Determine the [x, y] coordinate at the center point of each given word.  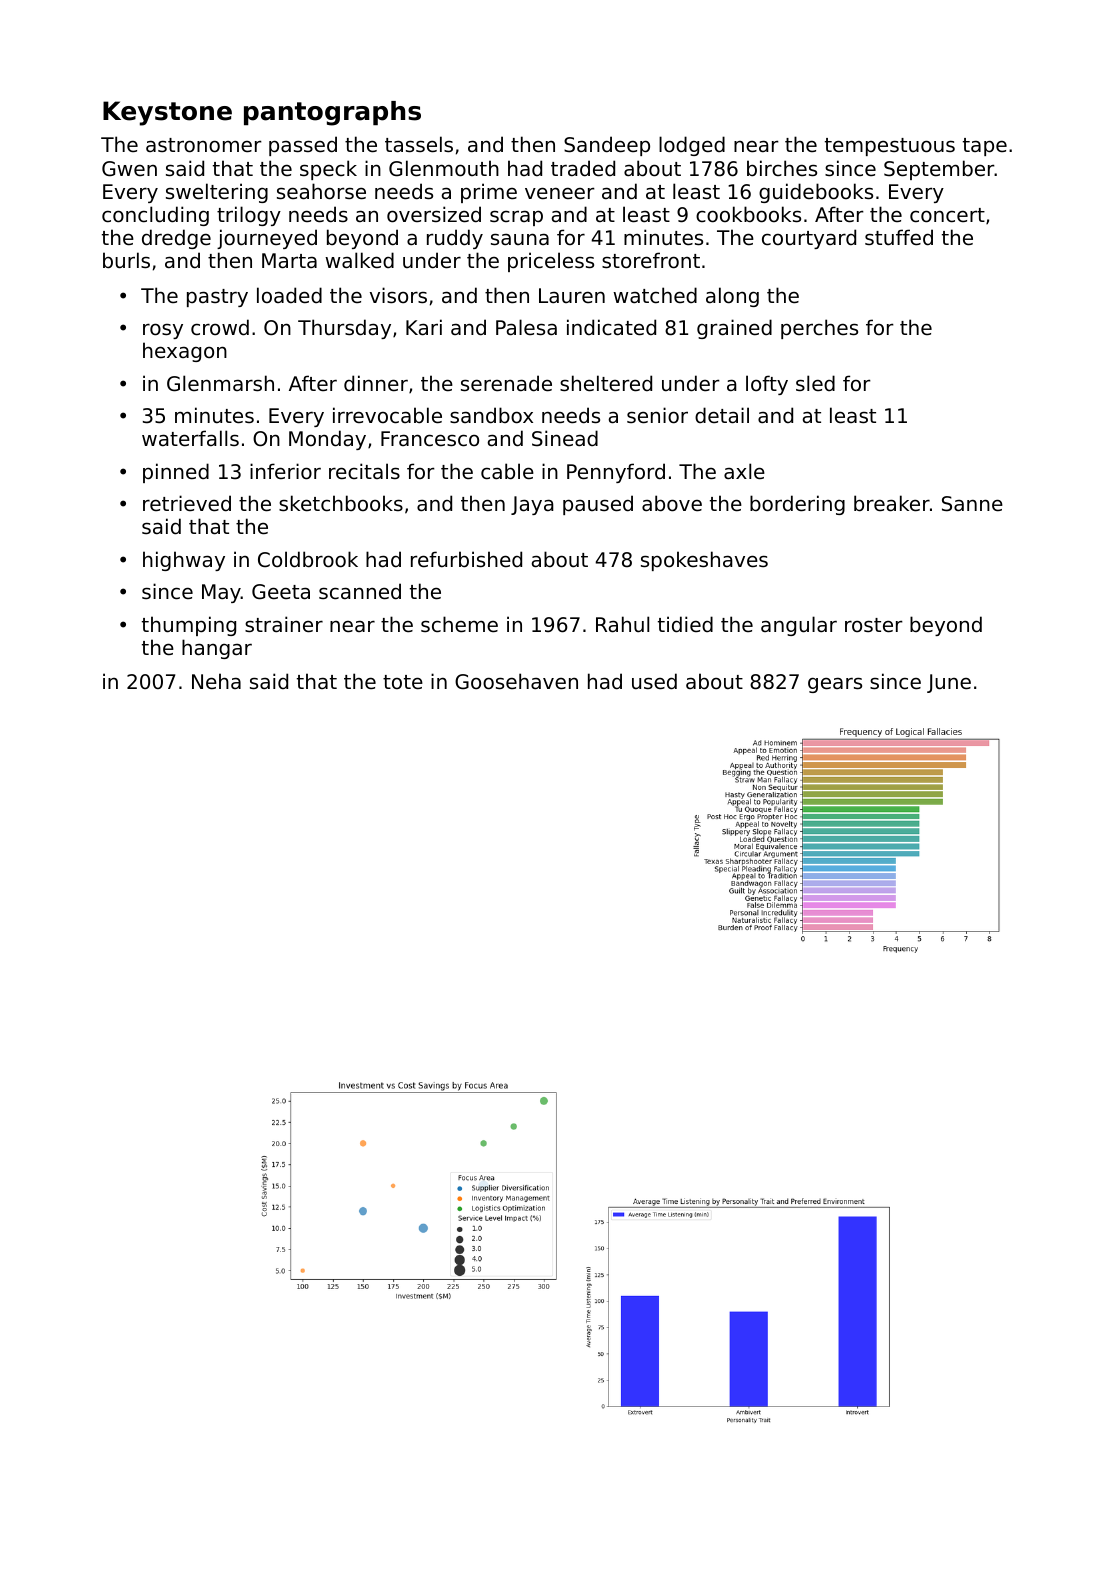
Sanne [972, 504]
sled [815, 383]
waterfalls [190, 438]
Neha [216, 681]
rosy [163, 331]
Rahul [622, 624]
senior [657, 415]
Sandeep [607, 146]
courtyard [809, 239]
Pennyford [616, 473]
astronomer [204, 145]
